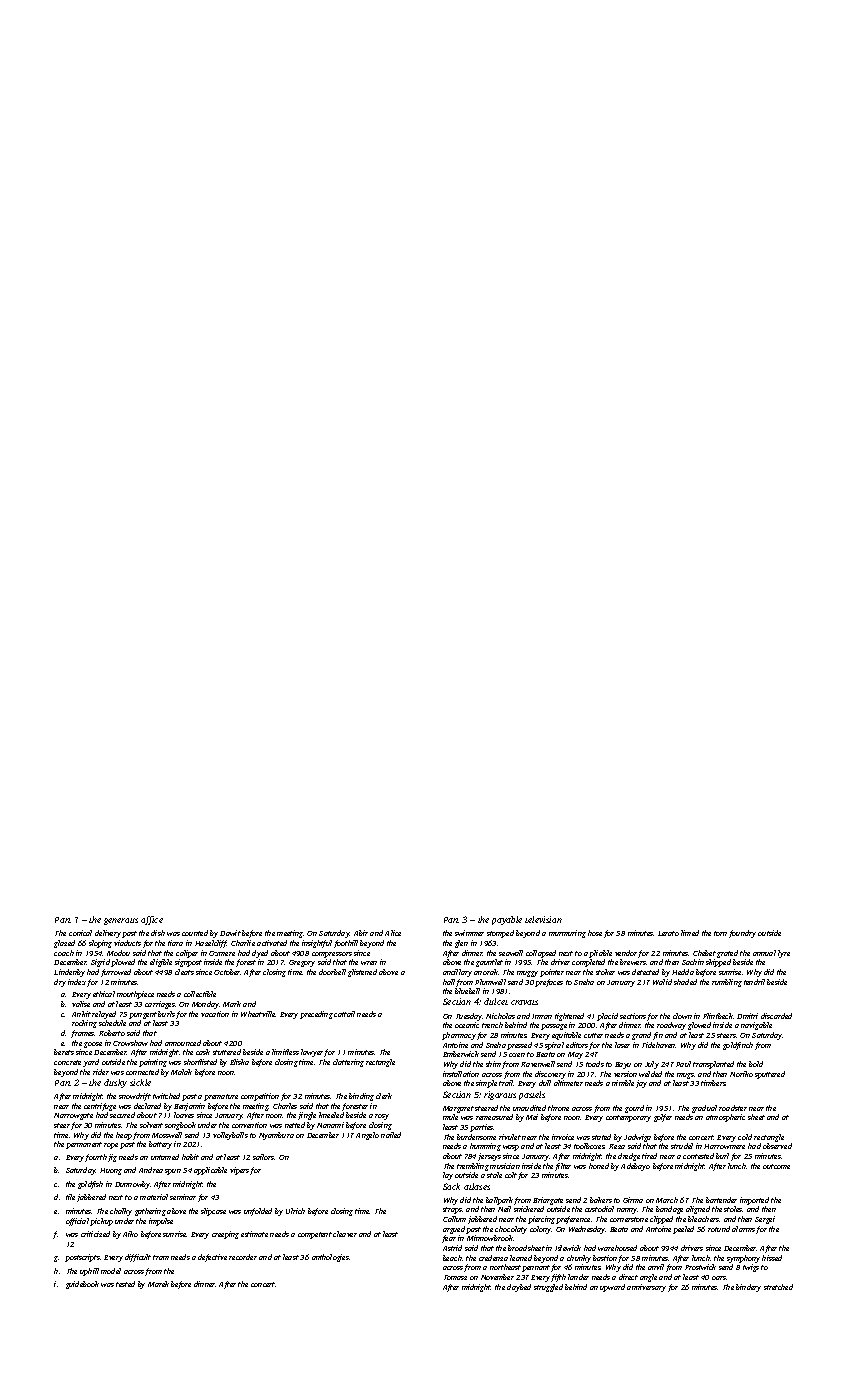  What do you see at coordinates (158, 1284) in the image?
I see `Marek` at bounding box center [158, 1284].
